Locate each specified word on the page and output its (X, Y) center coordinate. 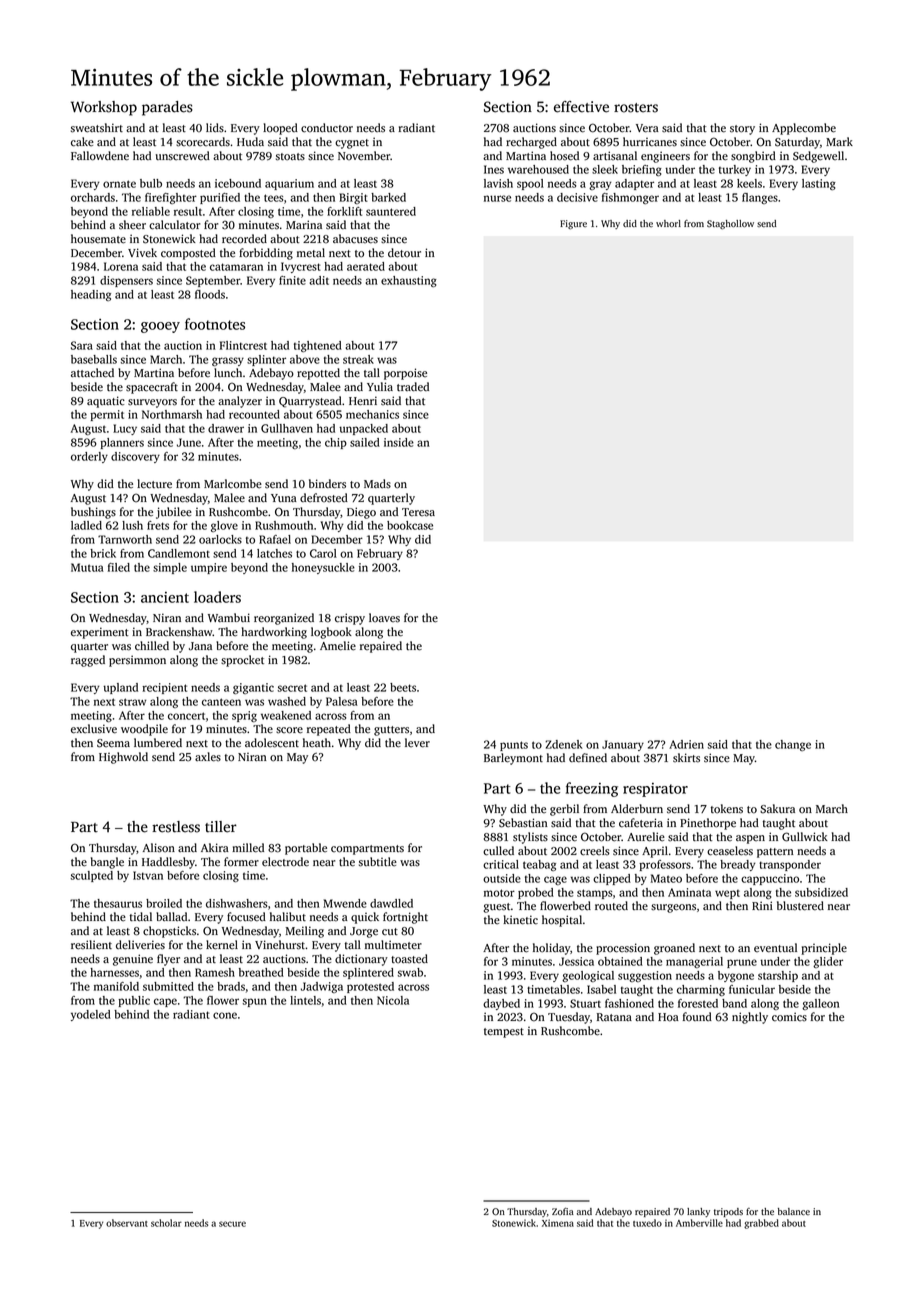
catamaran (236, 267)
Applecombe (804, 129)
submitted (168, 986)
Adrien (686, 744)
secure (232, 1224)
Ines (494, 169)
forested (698, 1003)
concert (186, 716)
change (793, 745)
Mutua (87, 567)
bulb (151, 183)
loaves (384, 618)
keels (749, 183)
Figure (573, 225)
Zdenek (564, 744)
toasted (409, 959)
